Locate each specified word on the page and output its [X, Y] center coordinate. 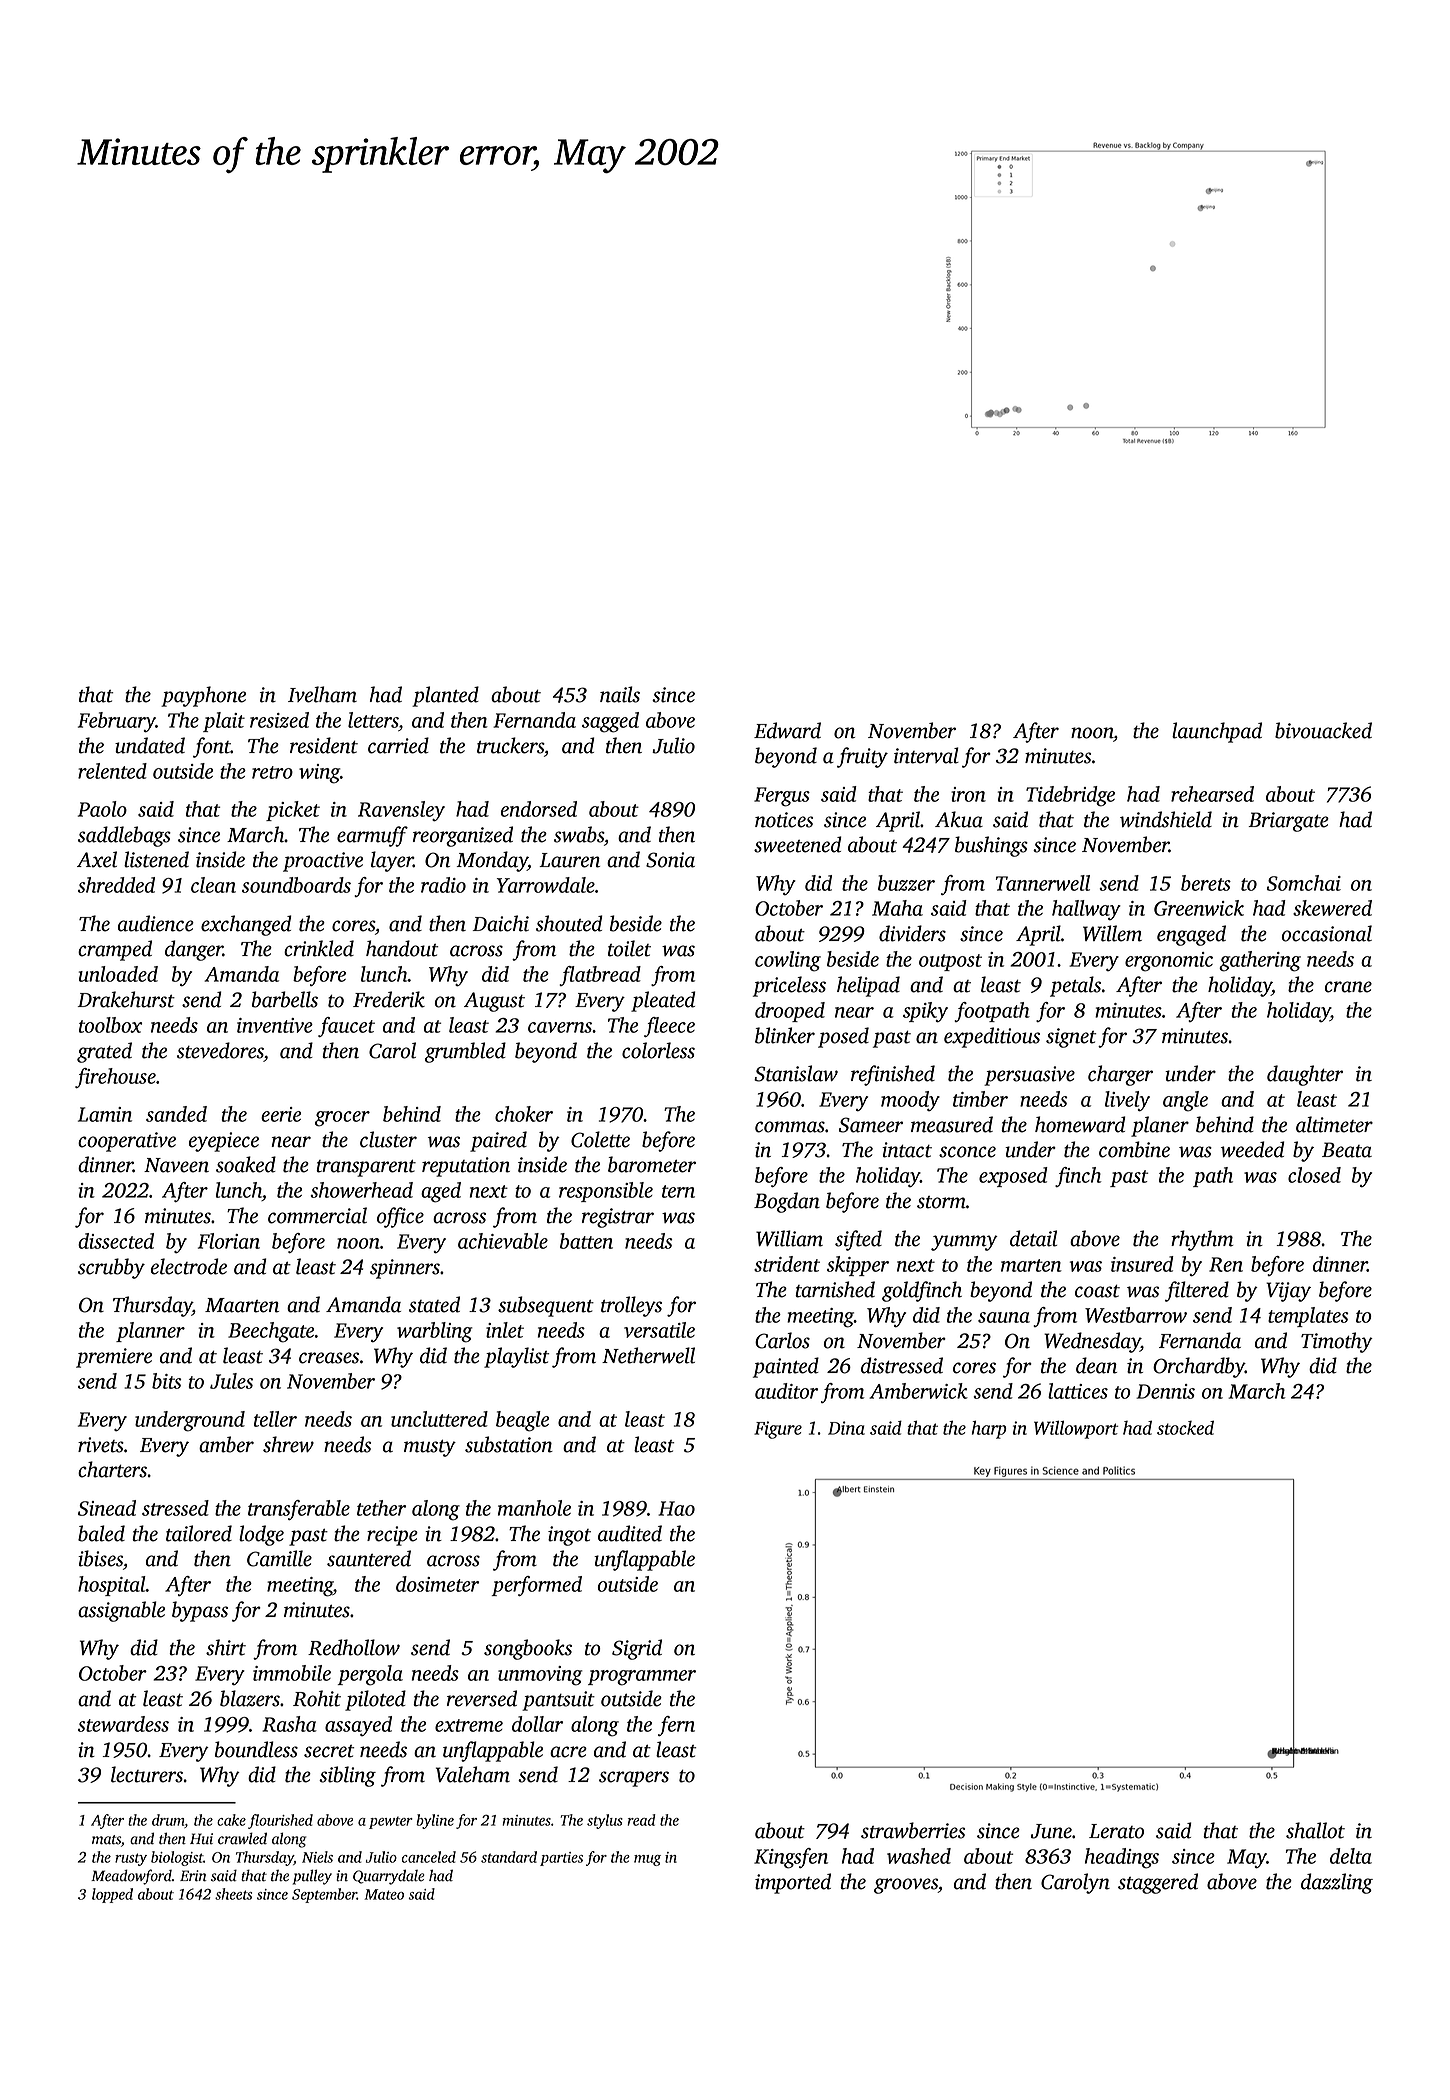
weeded [1253, 1149]
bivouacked [1323, 730]
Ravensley [401, 811]
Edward [787, 730]
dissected [116, 1241]
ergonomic [1169, 962]
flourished [280, 1821]
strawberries [913, 1830]
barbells [285, 999]
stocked [1185, 1427]
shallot [1315, 1830]
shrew [288, 1444]
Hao [676, 1508]
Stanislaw [796, 1073]
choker [524, 1114]
